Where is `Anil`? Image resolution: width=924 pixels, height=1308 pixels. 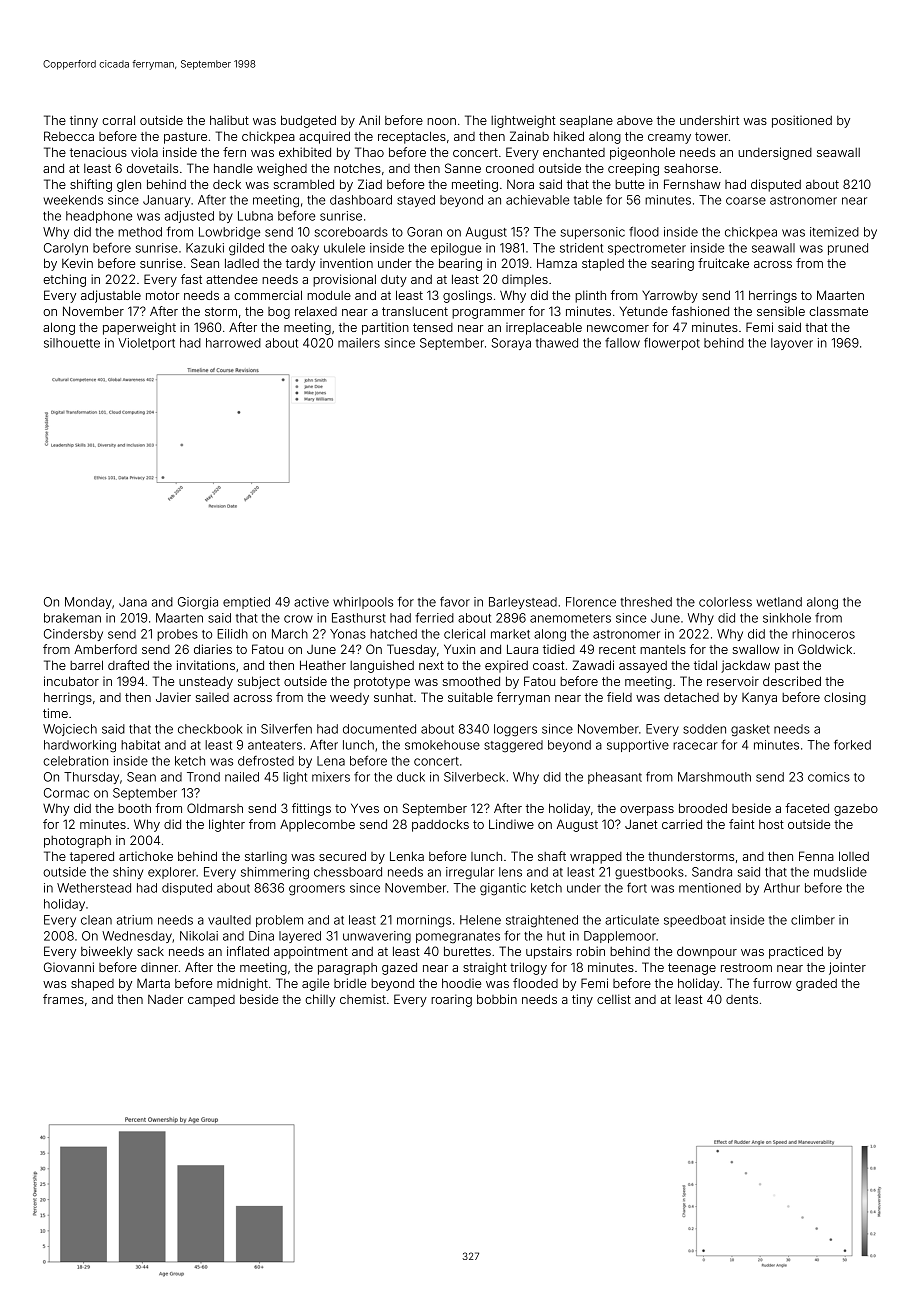
Anil is located at coordinates (369, 120).
